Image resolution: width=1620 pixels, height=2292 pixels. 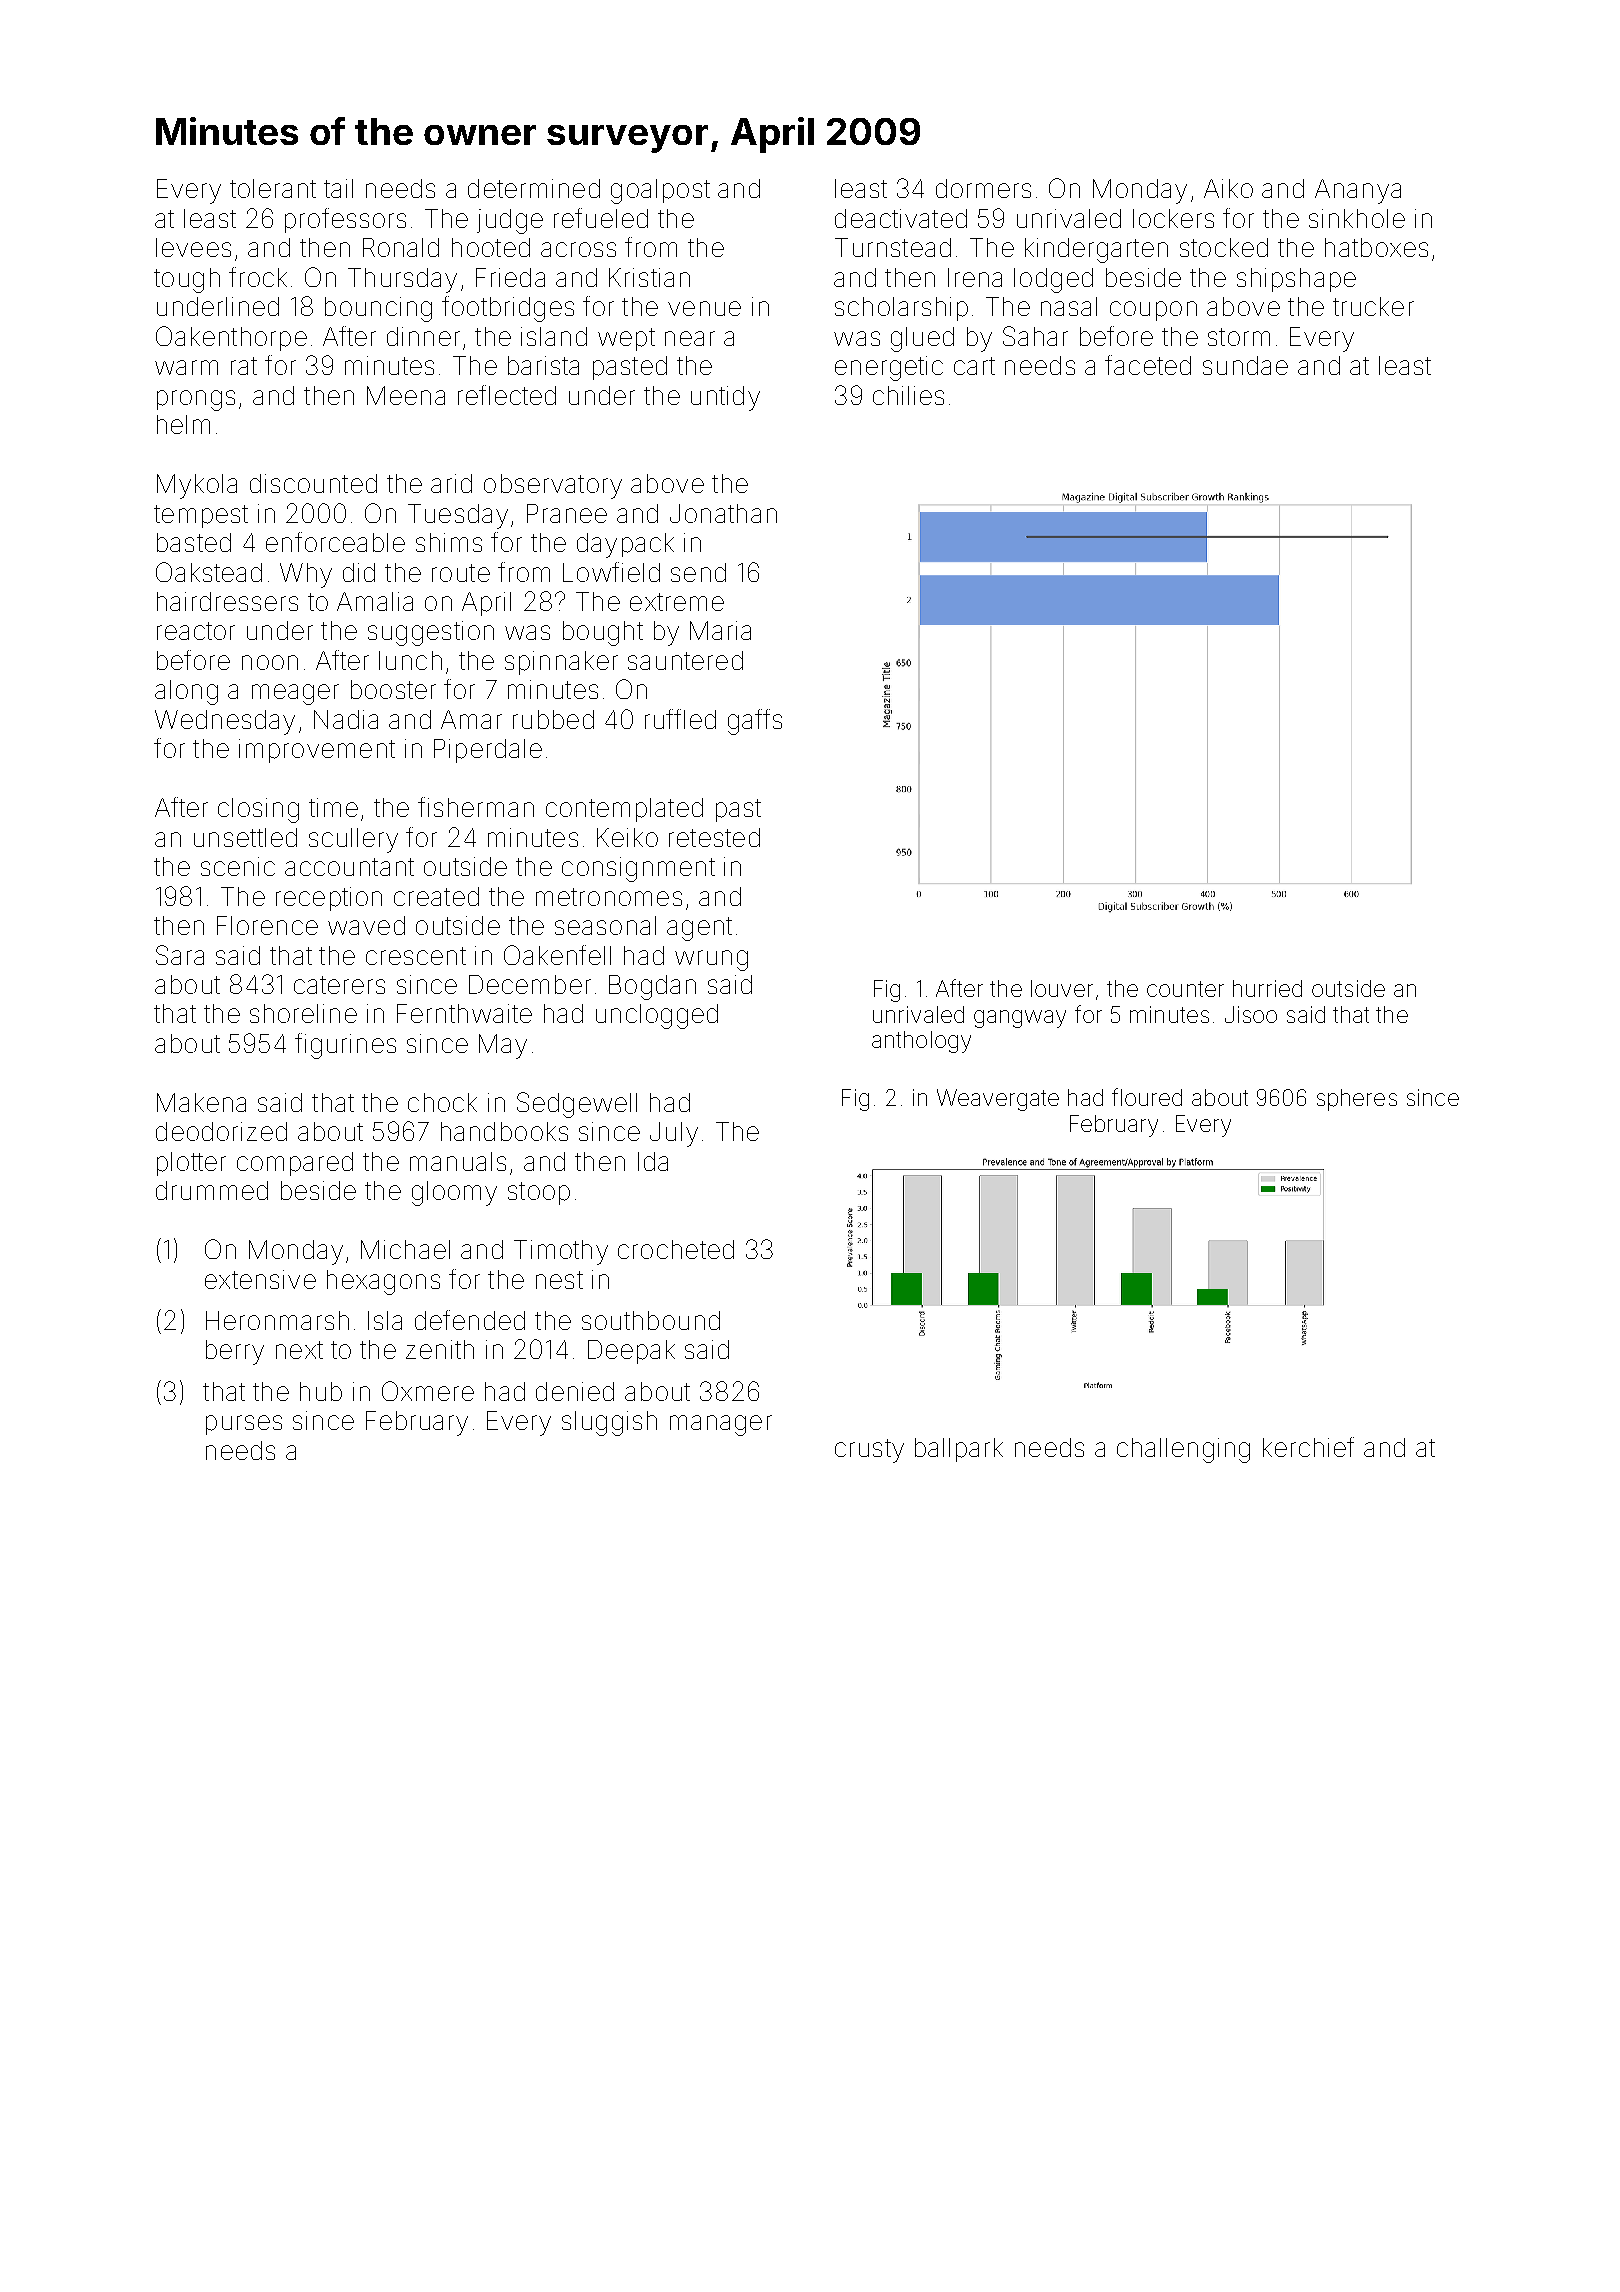 I want to click on Oakstead, so click(x=209, y=572).
